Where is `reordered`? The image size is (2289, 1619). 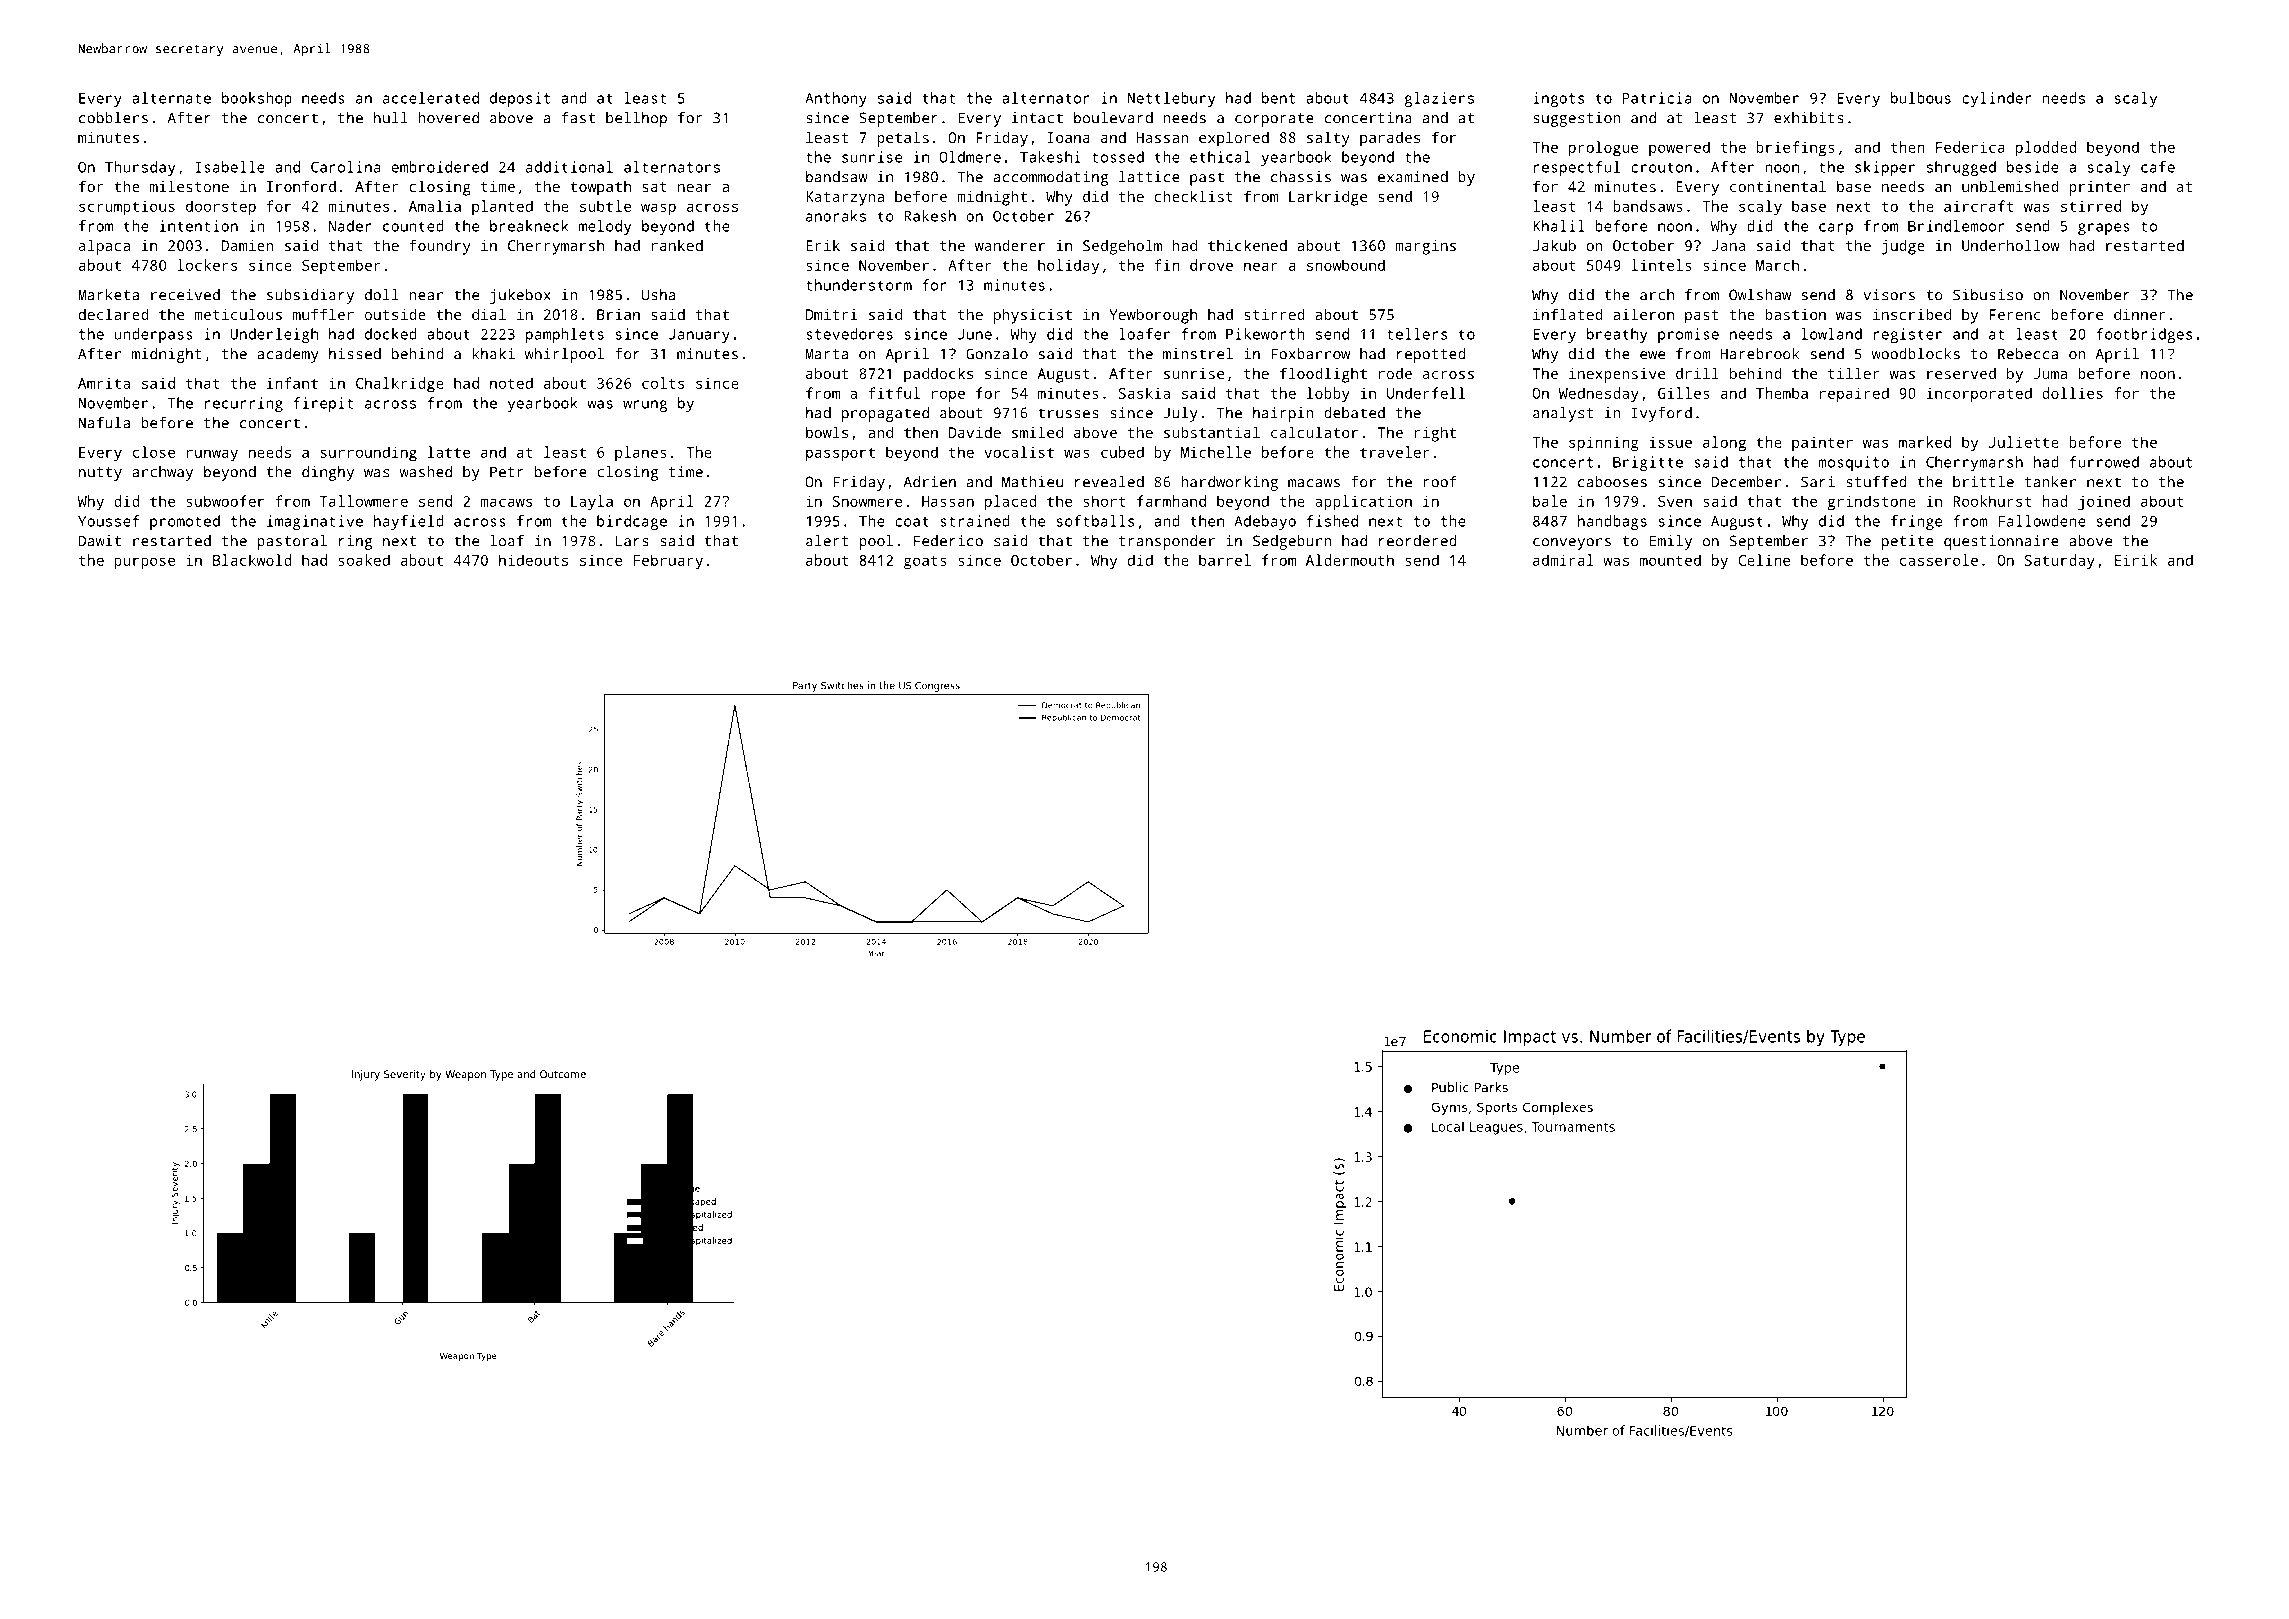 reordered is located at coordinates (1418, 541).
